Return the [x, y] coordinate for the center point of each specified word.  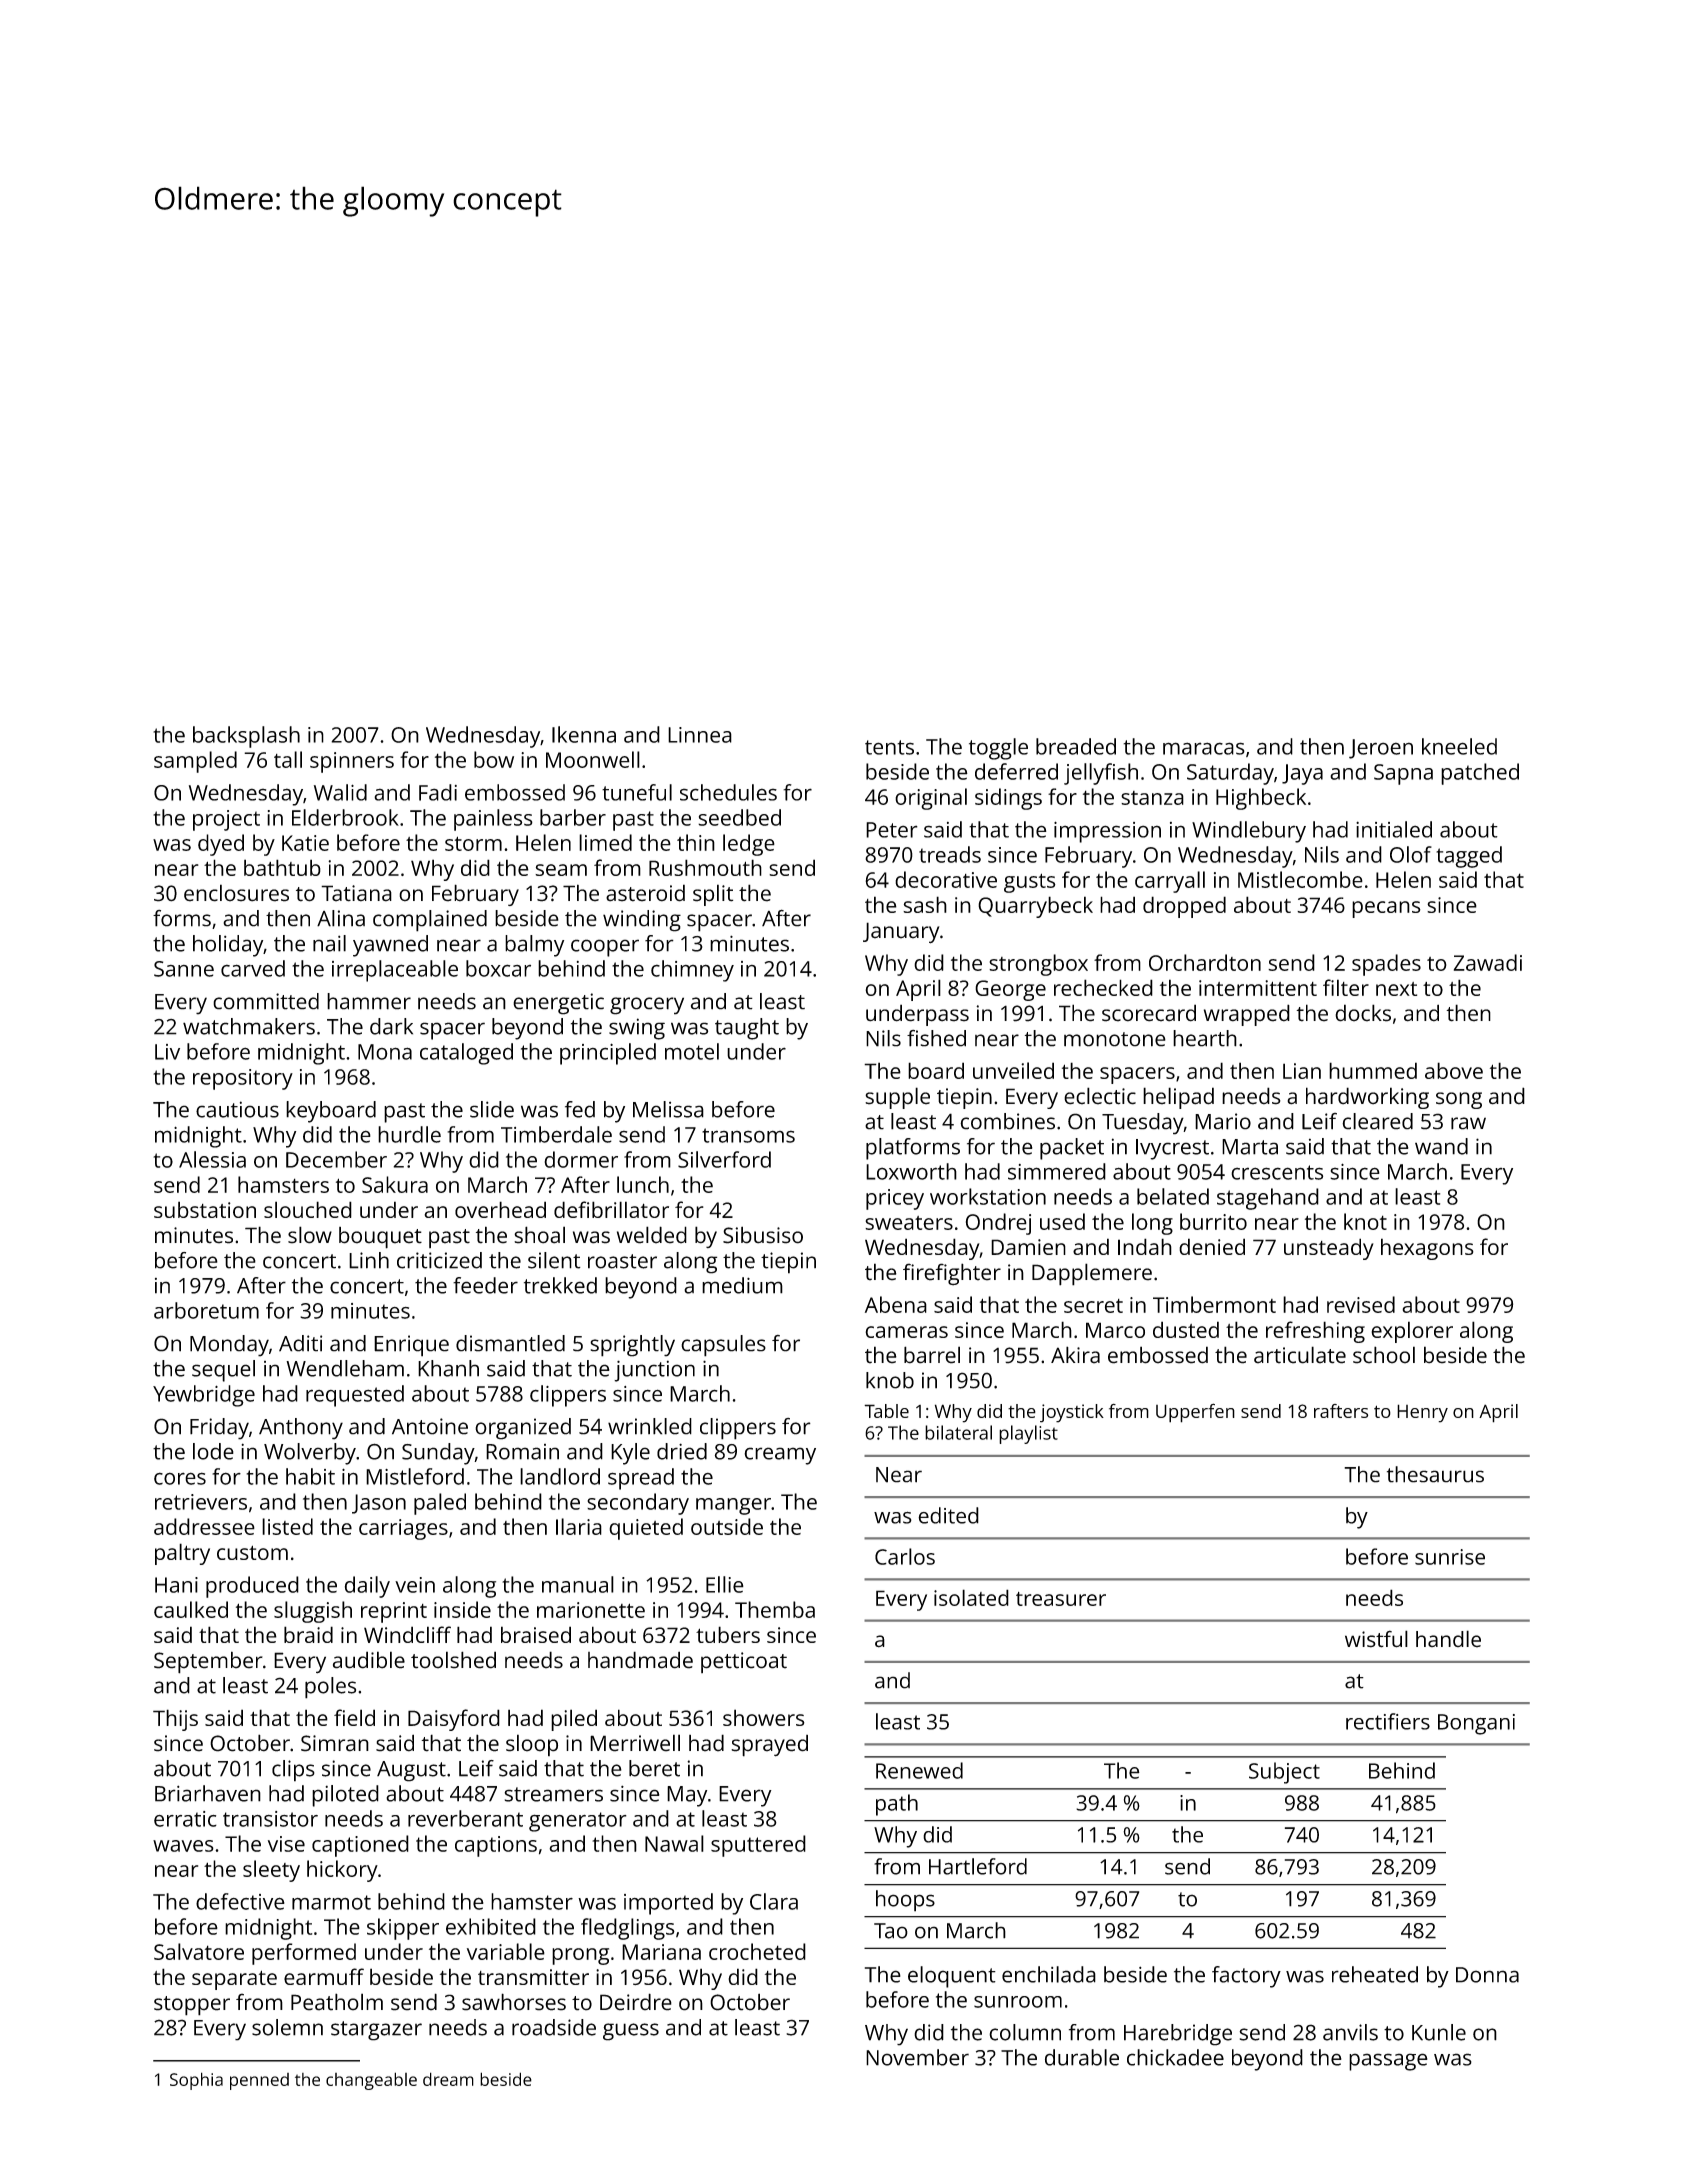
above [1454, 1070]
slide [492, 1109]
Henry [1422, 1413]
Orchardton [1205, 962]
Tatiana [356, 893]
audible [369, 1660]
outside [727, 1526]
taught [747, 1029]
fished [936, 1038]
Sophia [196, 2081]
